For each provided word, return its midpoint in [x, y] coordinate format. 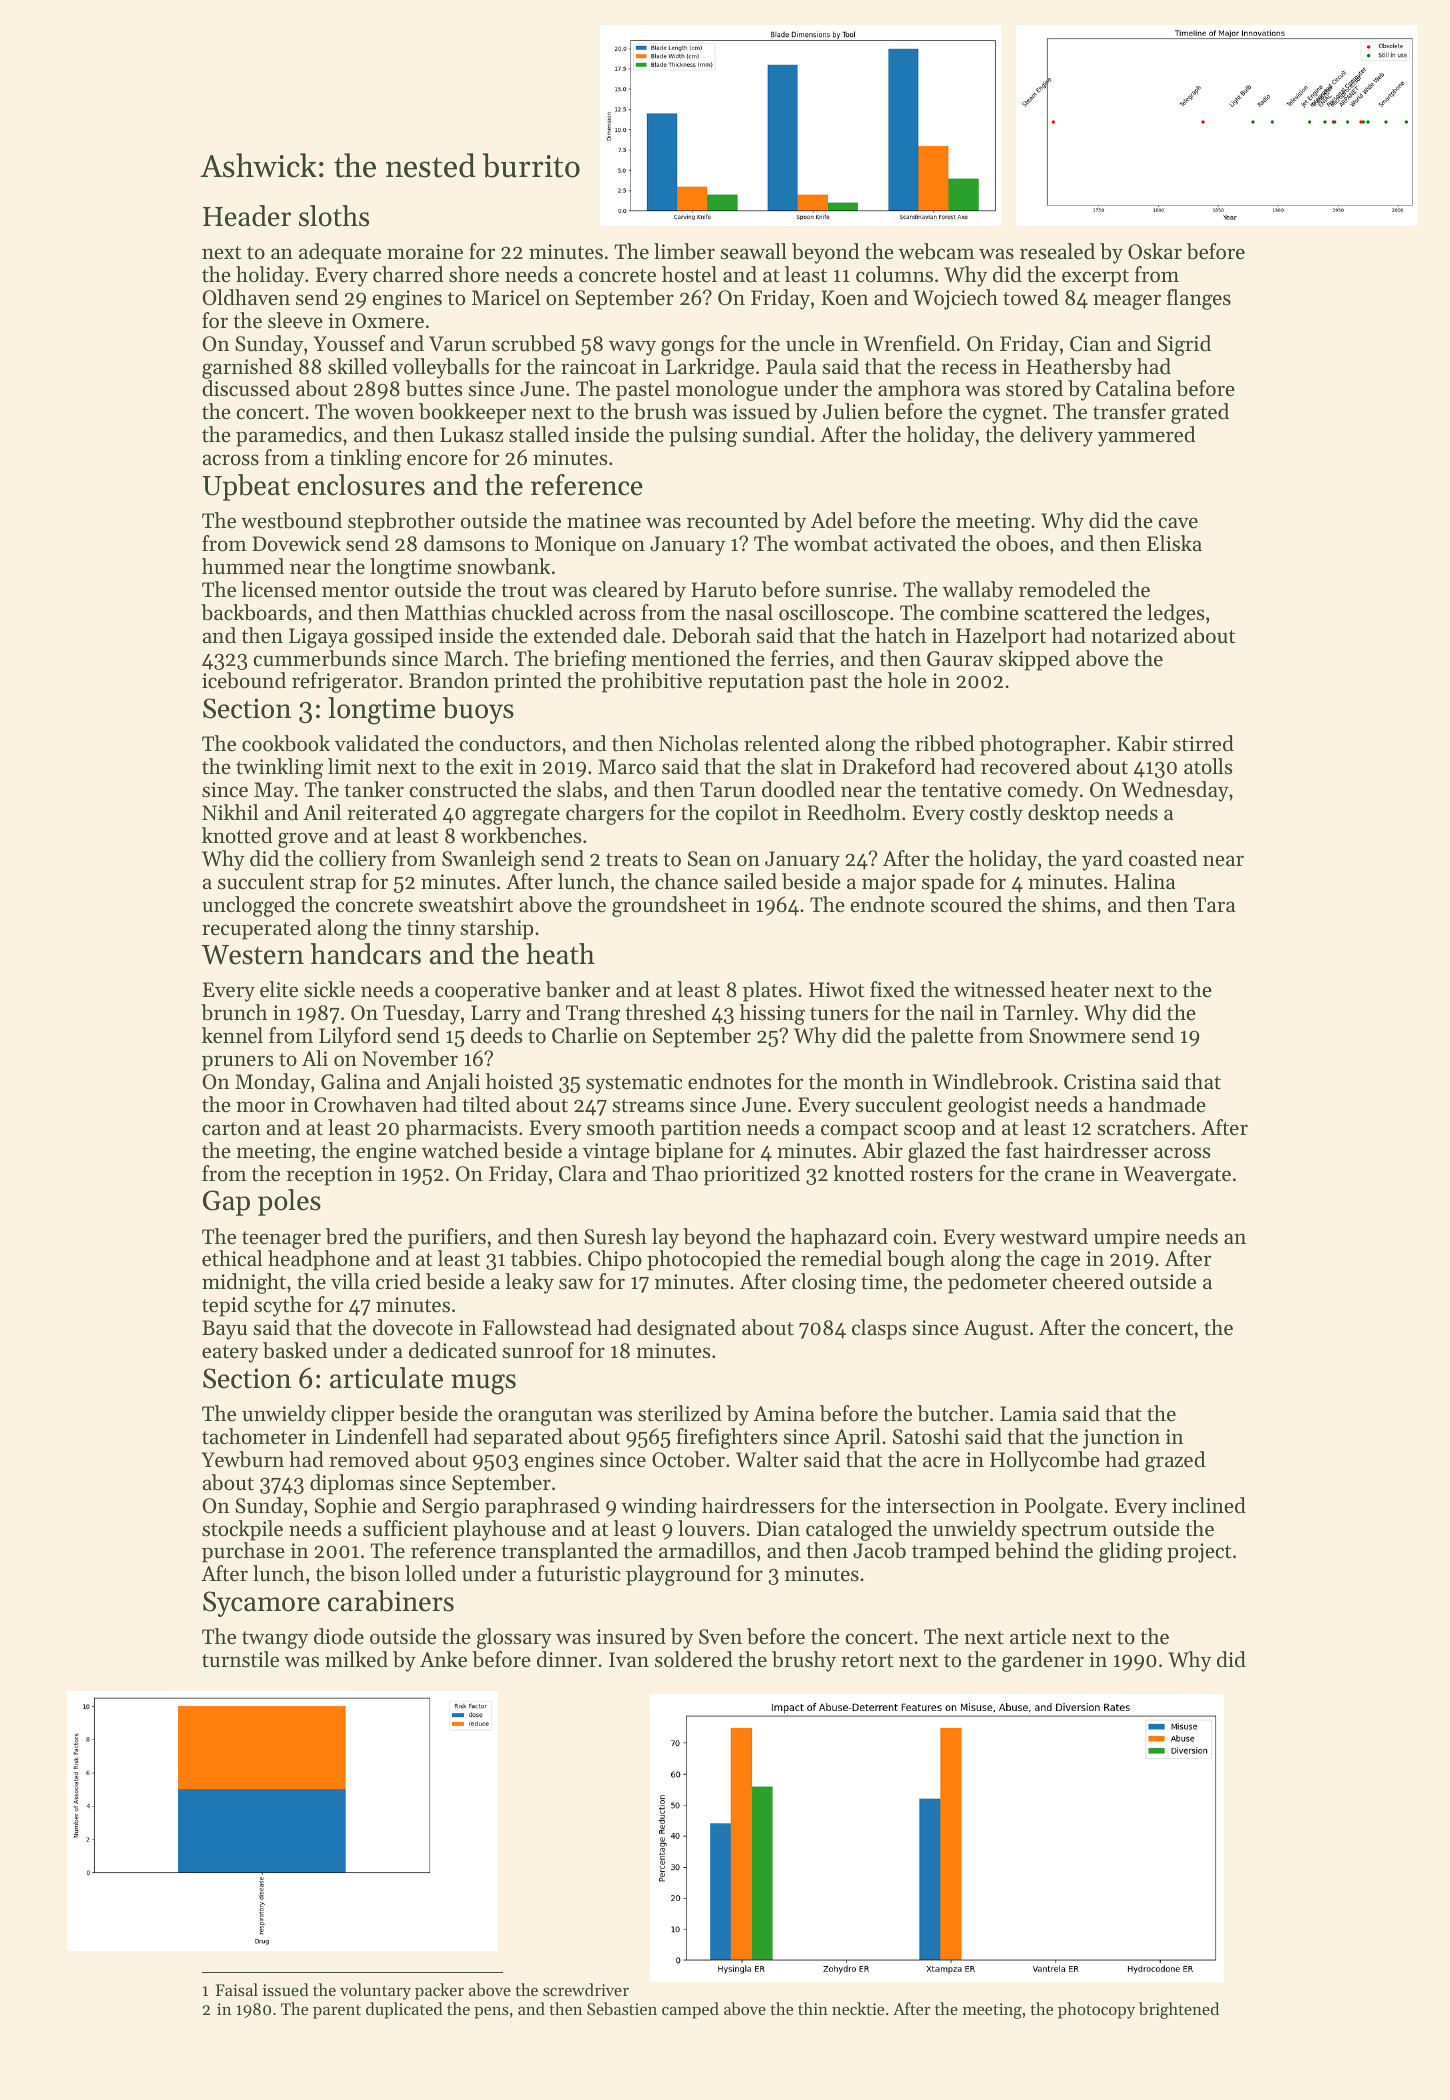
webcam [936, 251]
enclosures [361, 485]
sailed [750, 881]
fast [1022, 1150]
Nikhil [230, 812]
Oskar [1155, 251]
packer [439, 1991]
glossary [514, 1638]
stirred [1203, 743]
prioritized [751, 1175]
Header [247, 216]
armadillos [707, 1550]
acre [941, 1462]
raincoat [598, 367]
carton [231, 1129]
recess [968, 369]
